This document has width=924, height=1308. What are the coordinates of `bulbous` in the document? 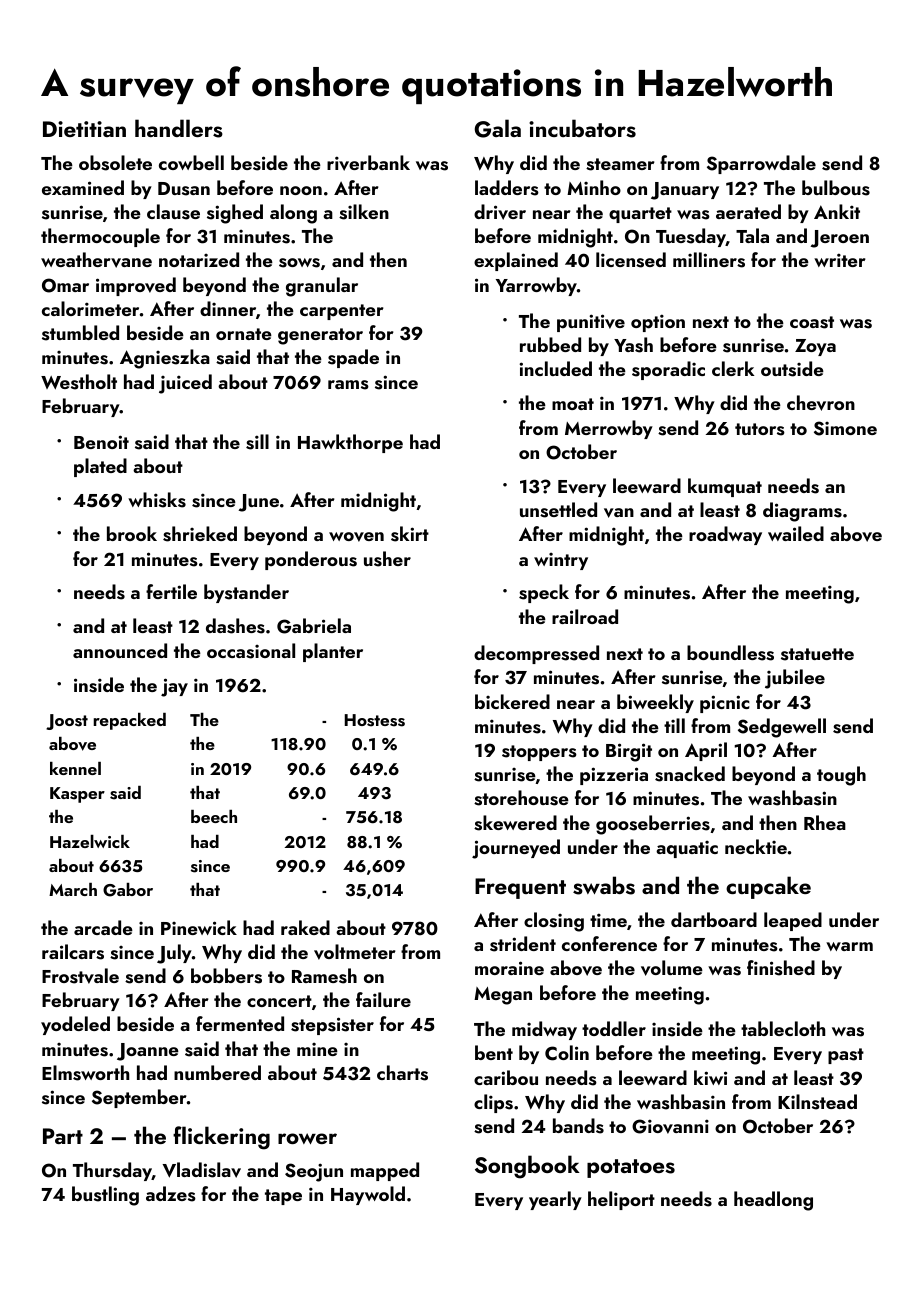 It's located at (836, 188).
